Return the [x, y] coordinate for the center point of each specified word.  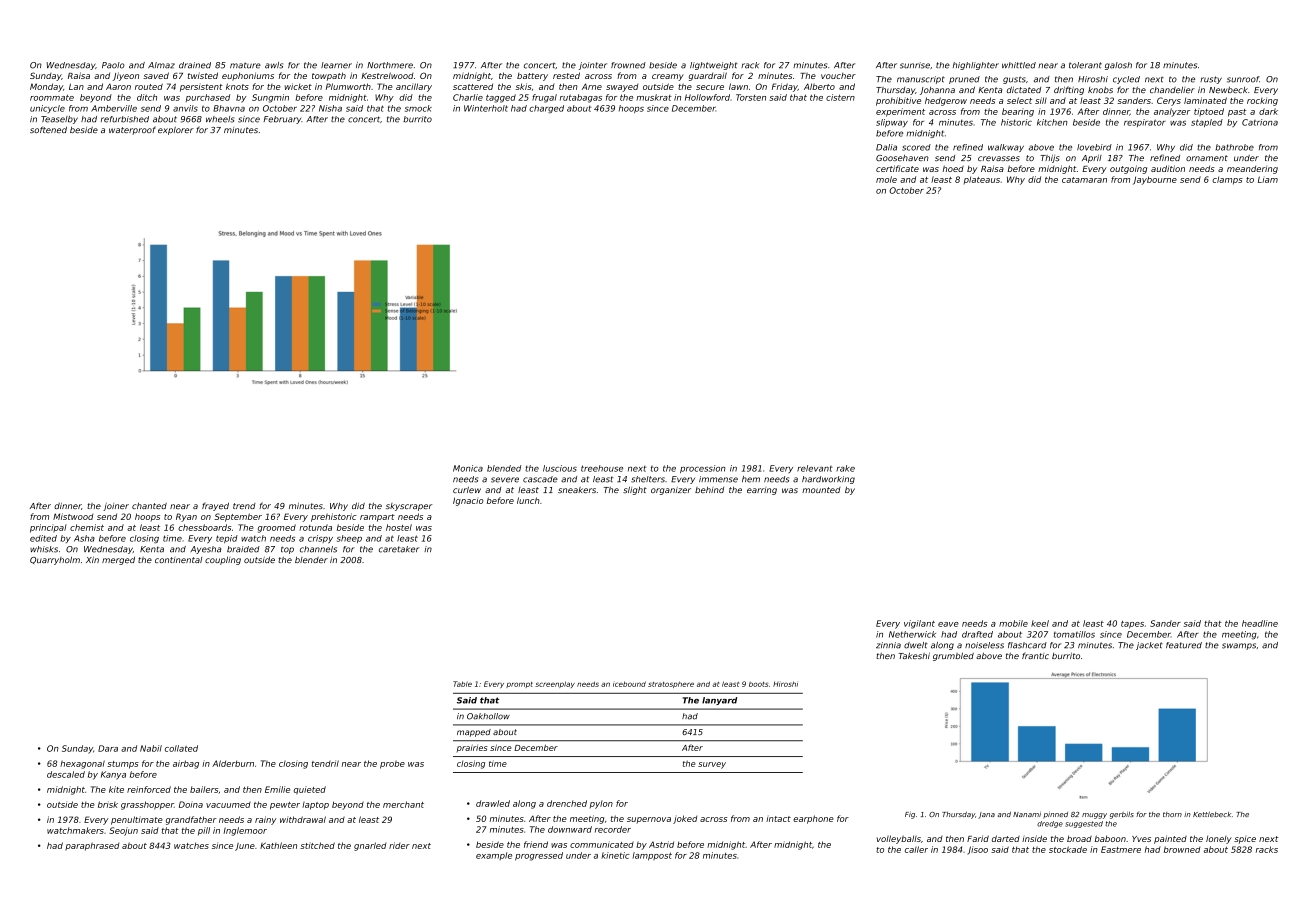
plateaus [982, 180]
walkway [1006, 148]
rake [845, 468]
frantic [1035, 655]
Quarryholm [55, 561]
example [494, 856]
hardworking [828, 480]
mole [886, 179]
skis [523, 86]
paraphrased [92, 846]
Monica [468, 468]
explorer [176, 131]
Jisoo [977, 850]
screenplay [555, 684]
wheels [220, 119]
